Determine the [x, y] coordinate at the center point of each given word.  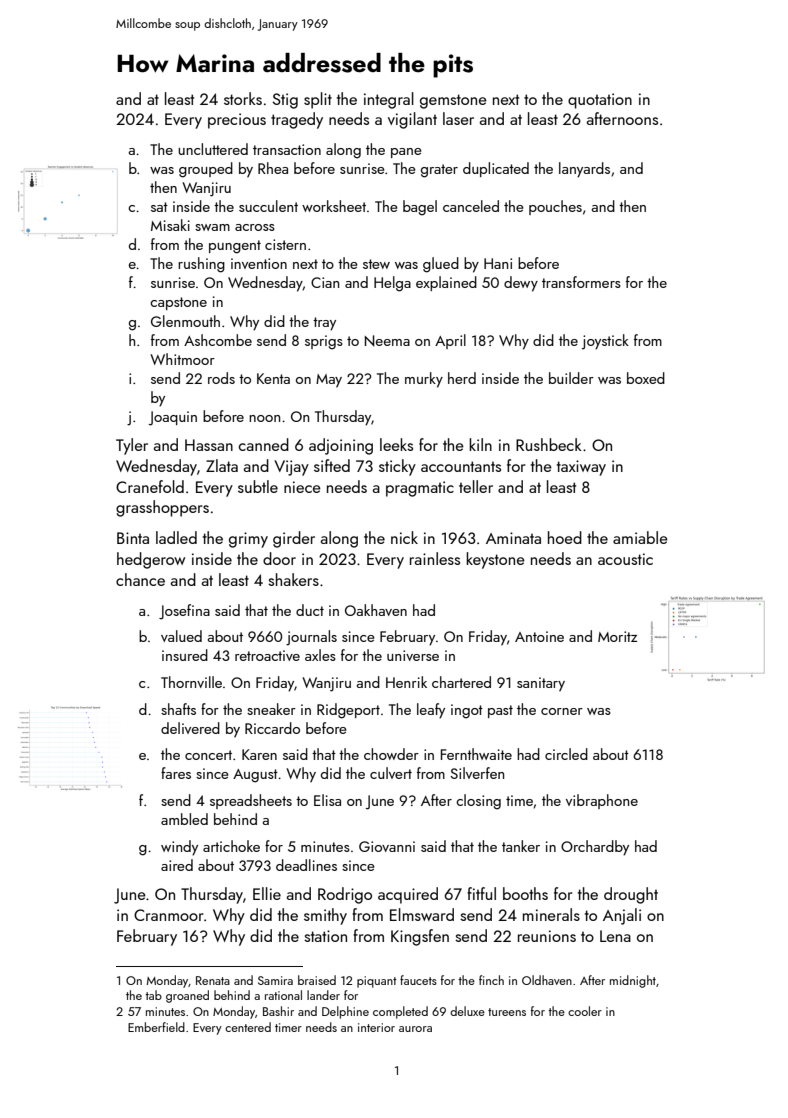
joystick [605, 342]
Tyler [132, 446]
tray [324, 324]
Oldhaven [547, 980]
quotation [600, 101]
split [318, 100]
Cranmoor [168, 915]
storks [243, 98]
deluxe [467, 1011]
